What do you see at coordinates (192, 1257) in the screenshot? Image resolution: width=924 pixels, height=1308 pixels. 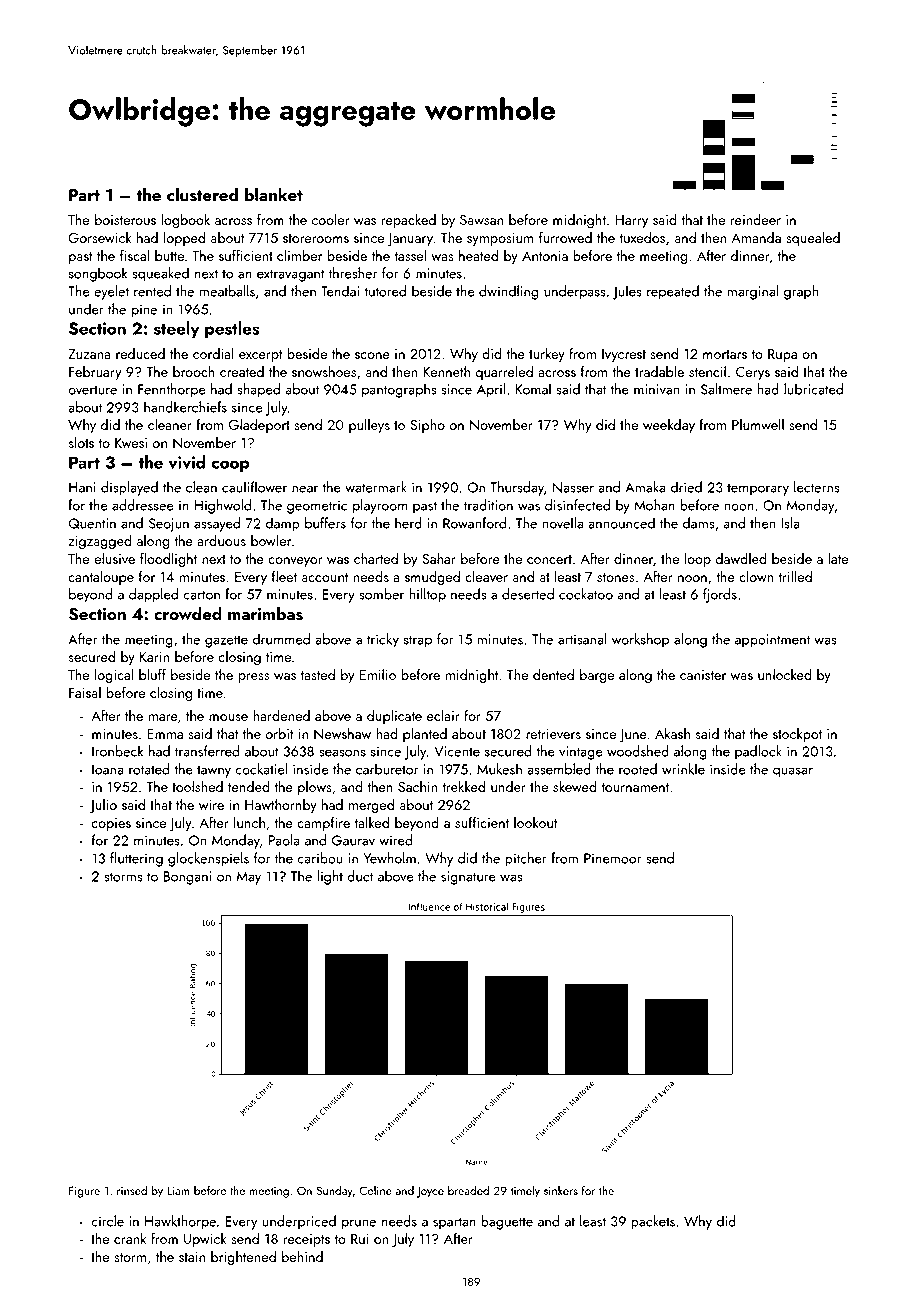 I see `stain` at bounding box center [192, 1257].
